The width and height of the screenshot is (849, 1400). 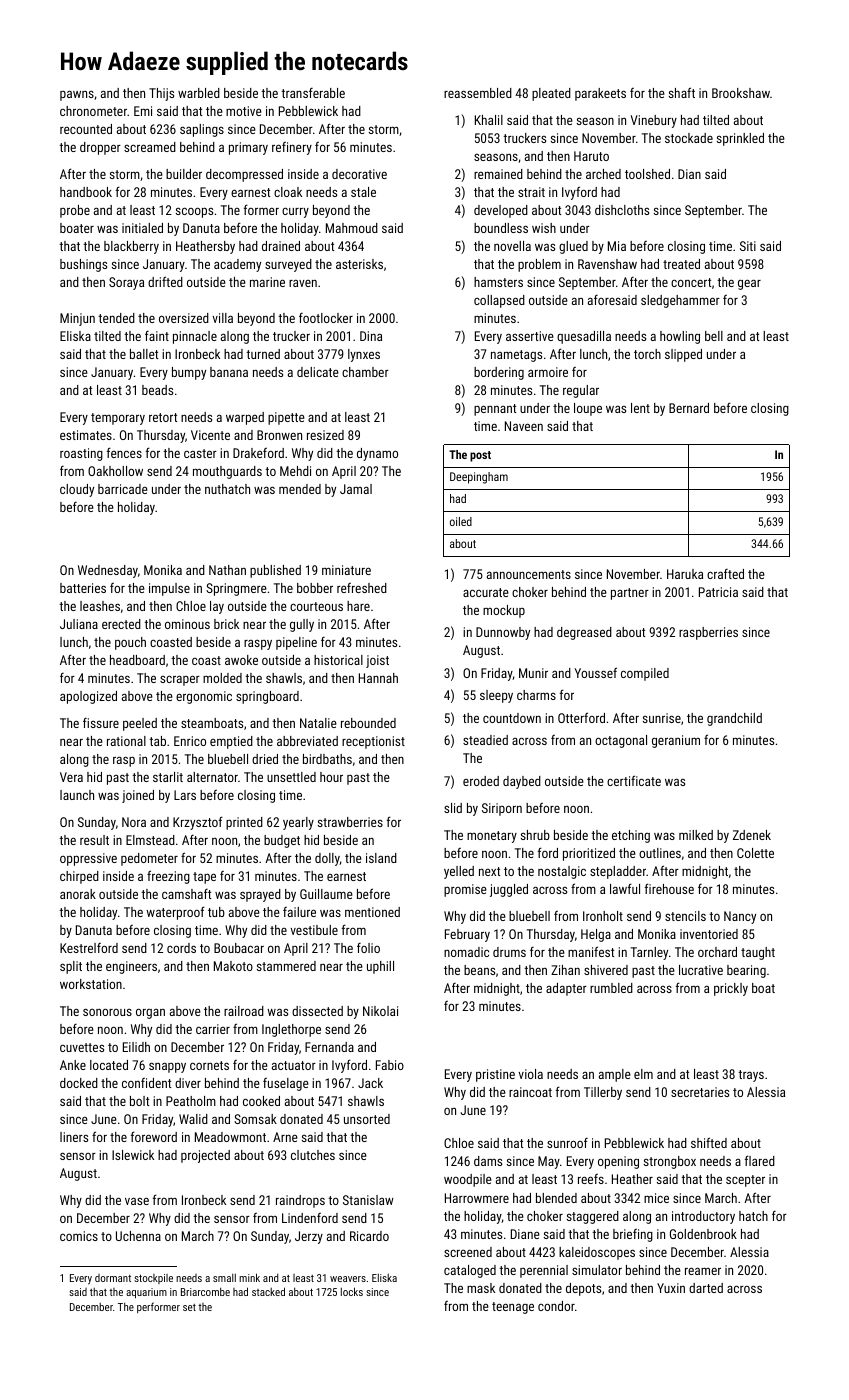 I want to click on probe, so click(x=75, y=211).
